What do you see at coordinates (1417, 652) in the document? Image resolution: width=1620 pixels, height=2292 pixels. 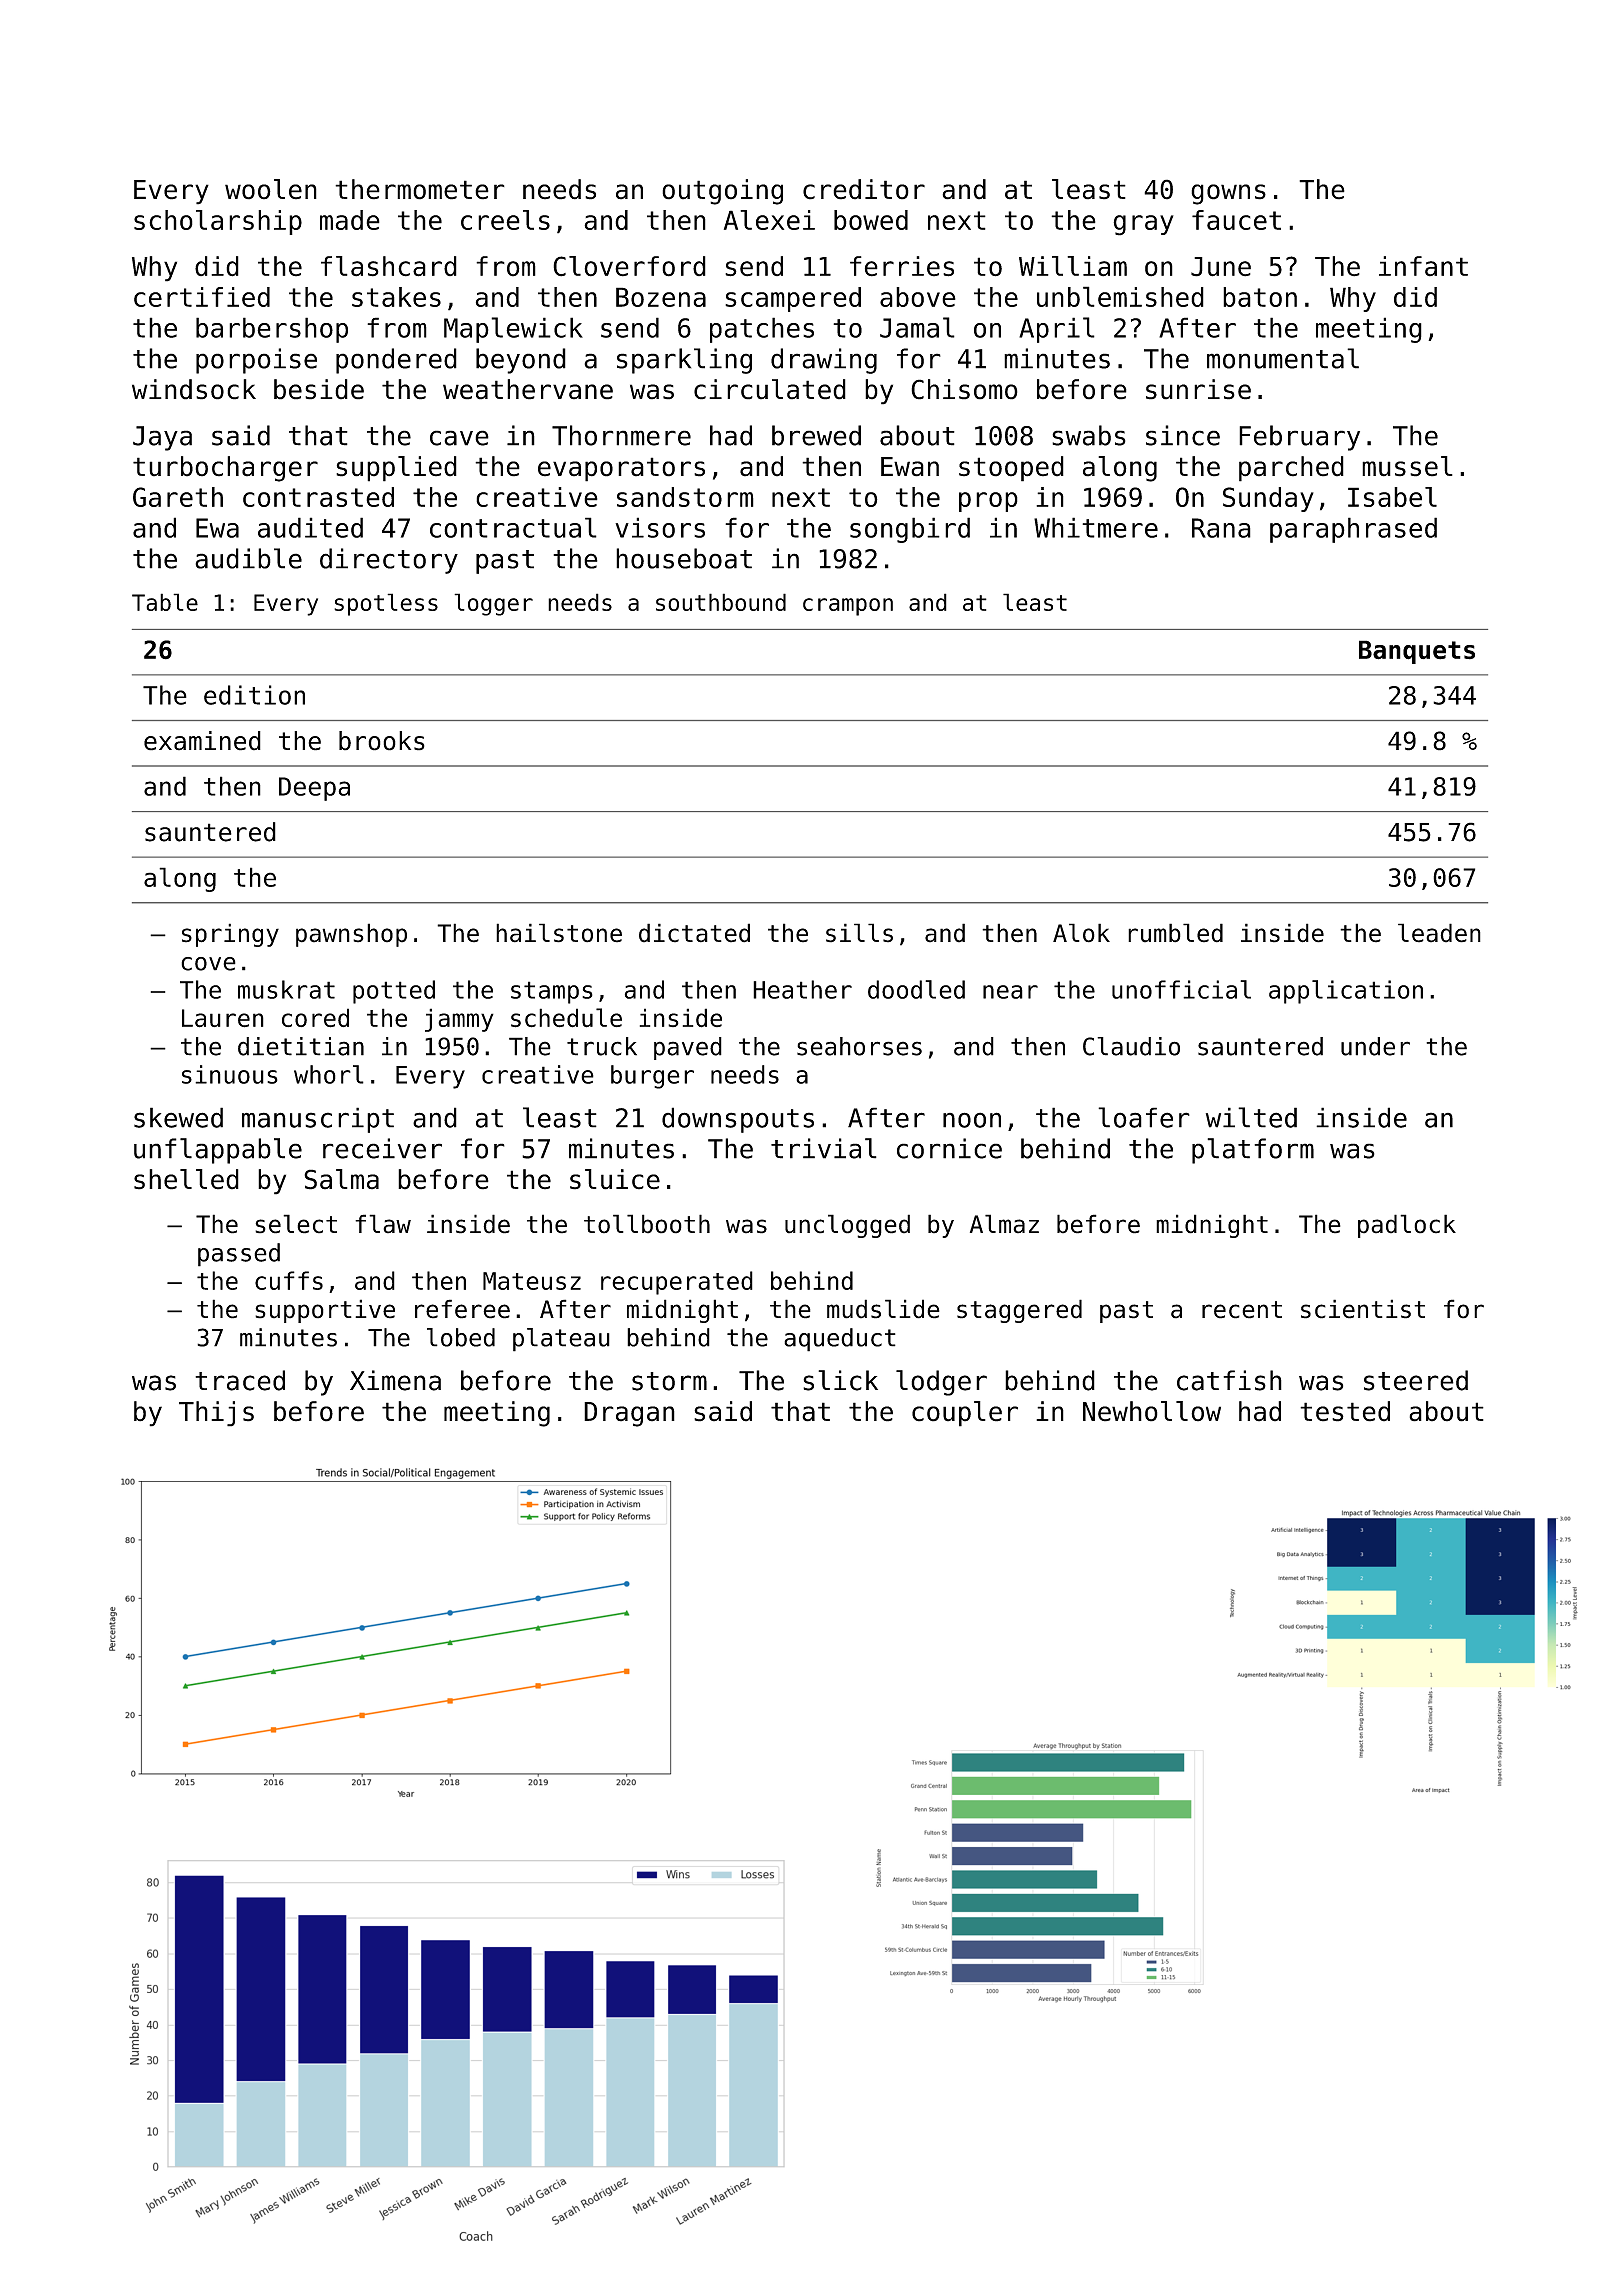 I see `Banquets` at bounding box center [1417, 652].
